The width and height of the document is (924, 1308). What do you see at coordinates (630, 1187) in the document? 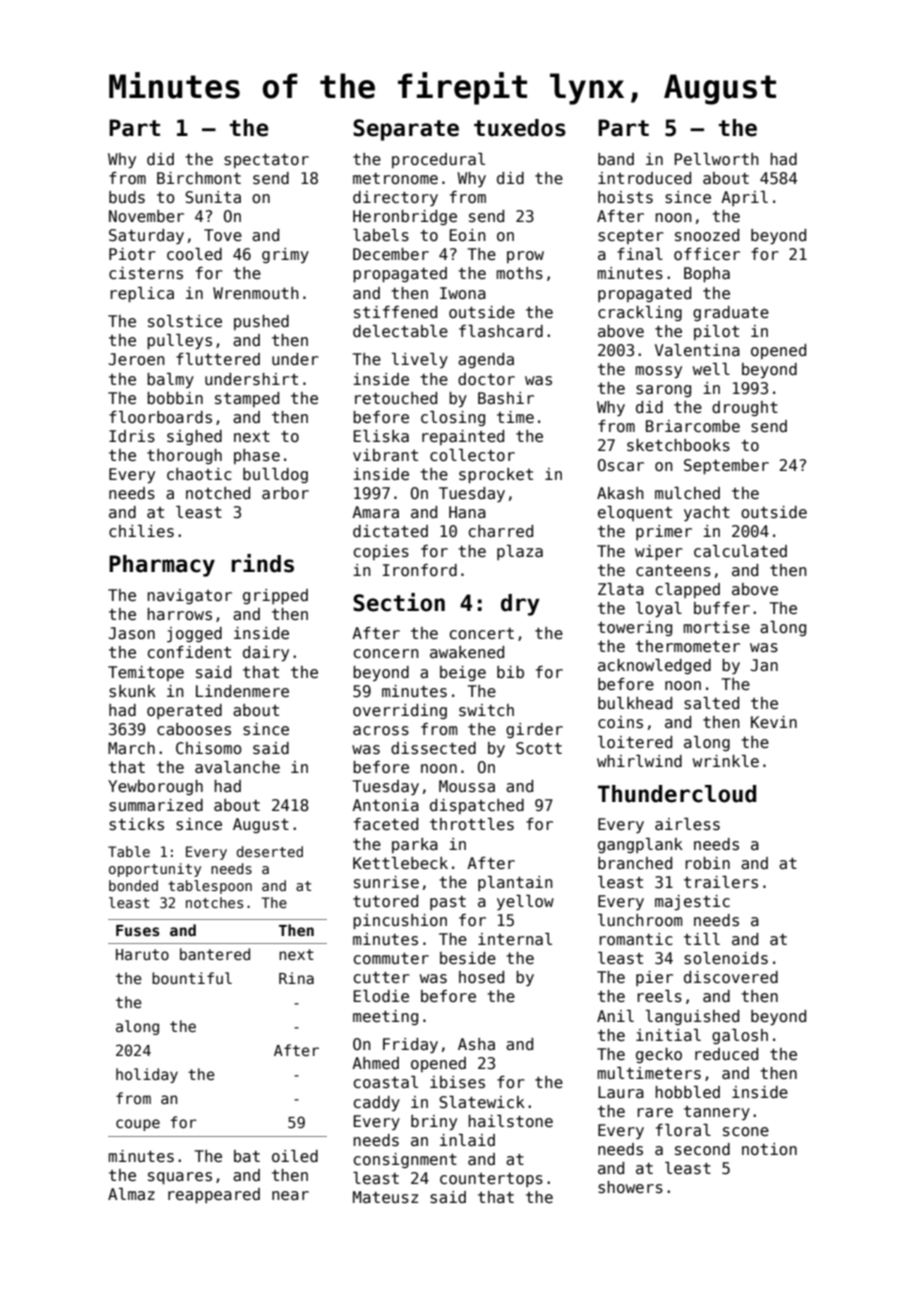
I see `showers` at bounding box center [630, 1187].
